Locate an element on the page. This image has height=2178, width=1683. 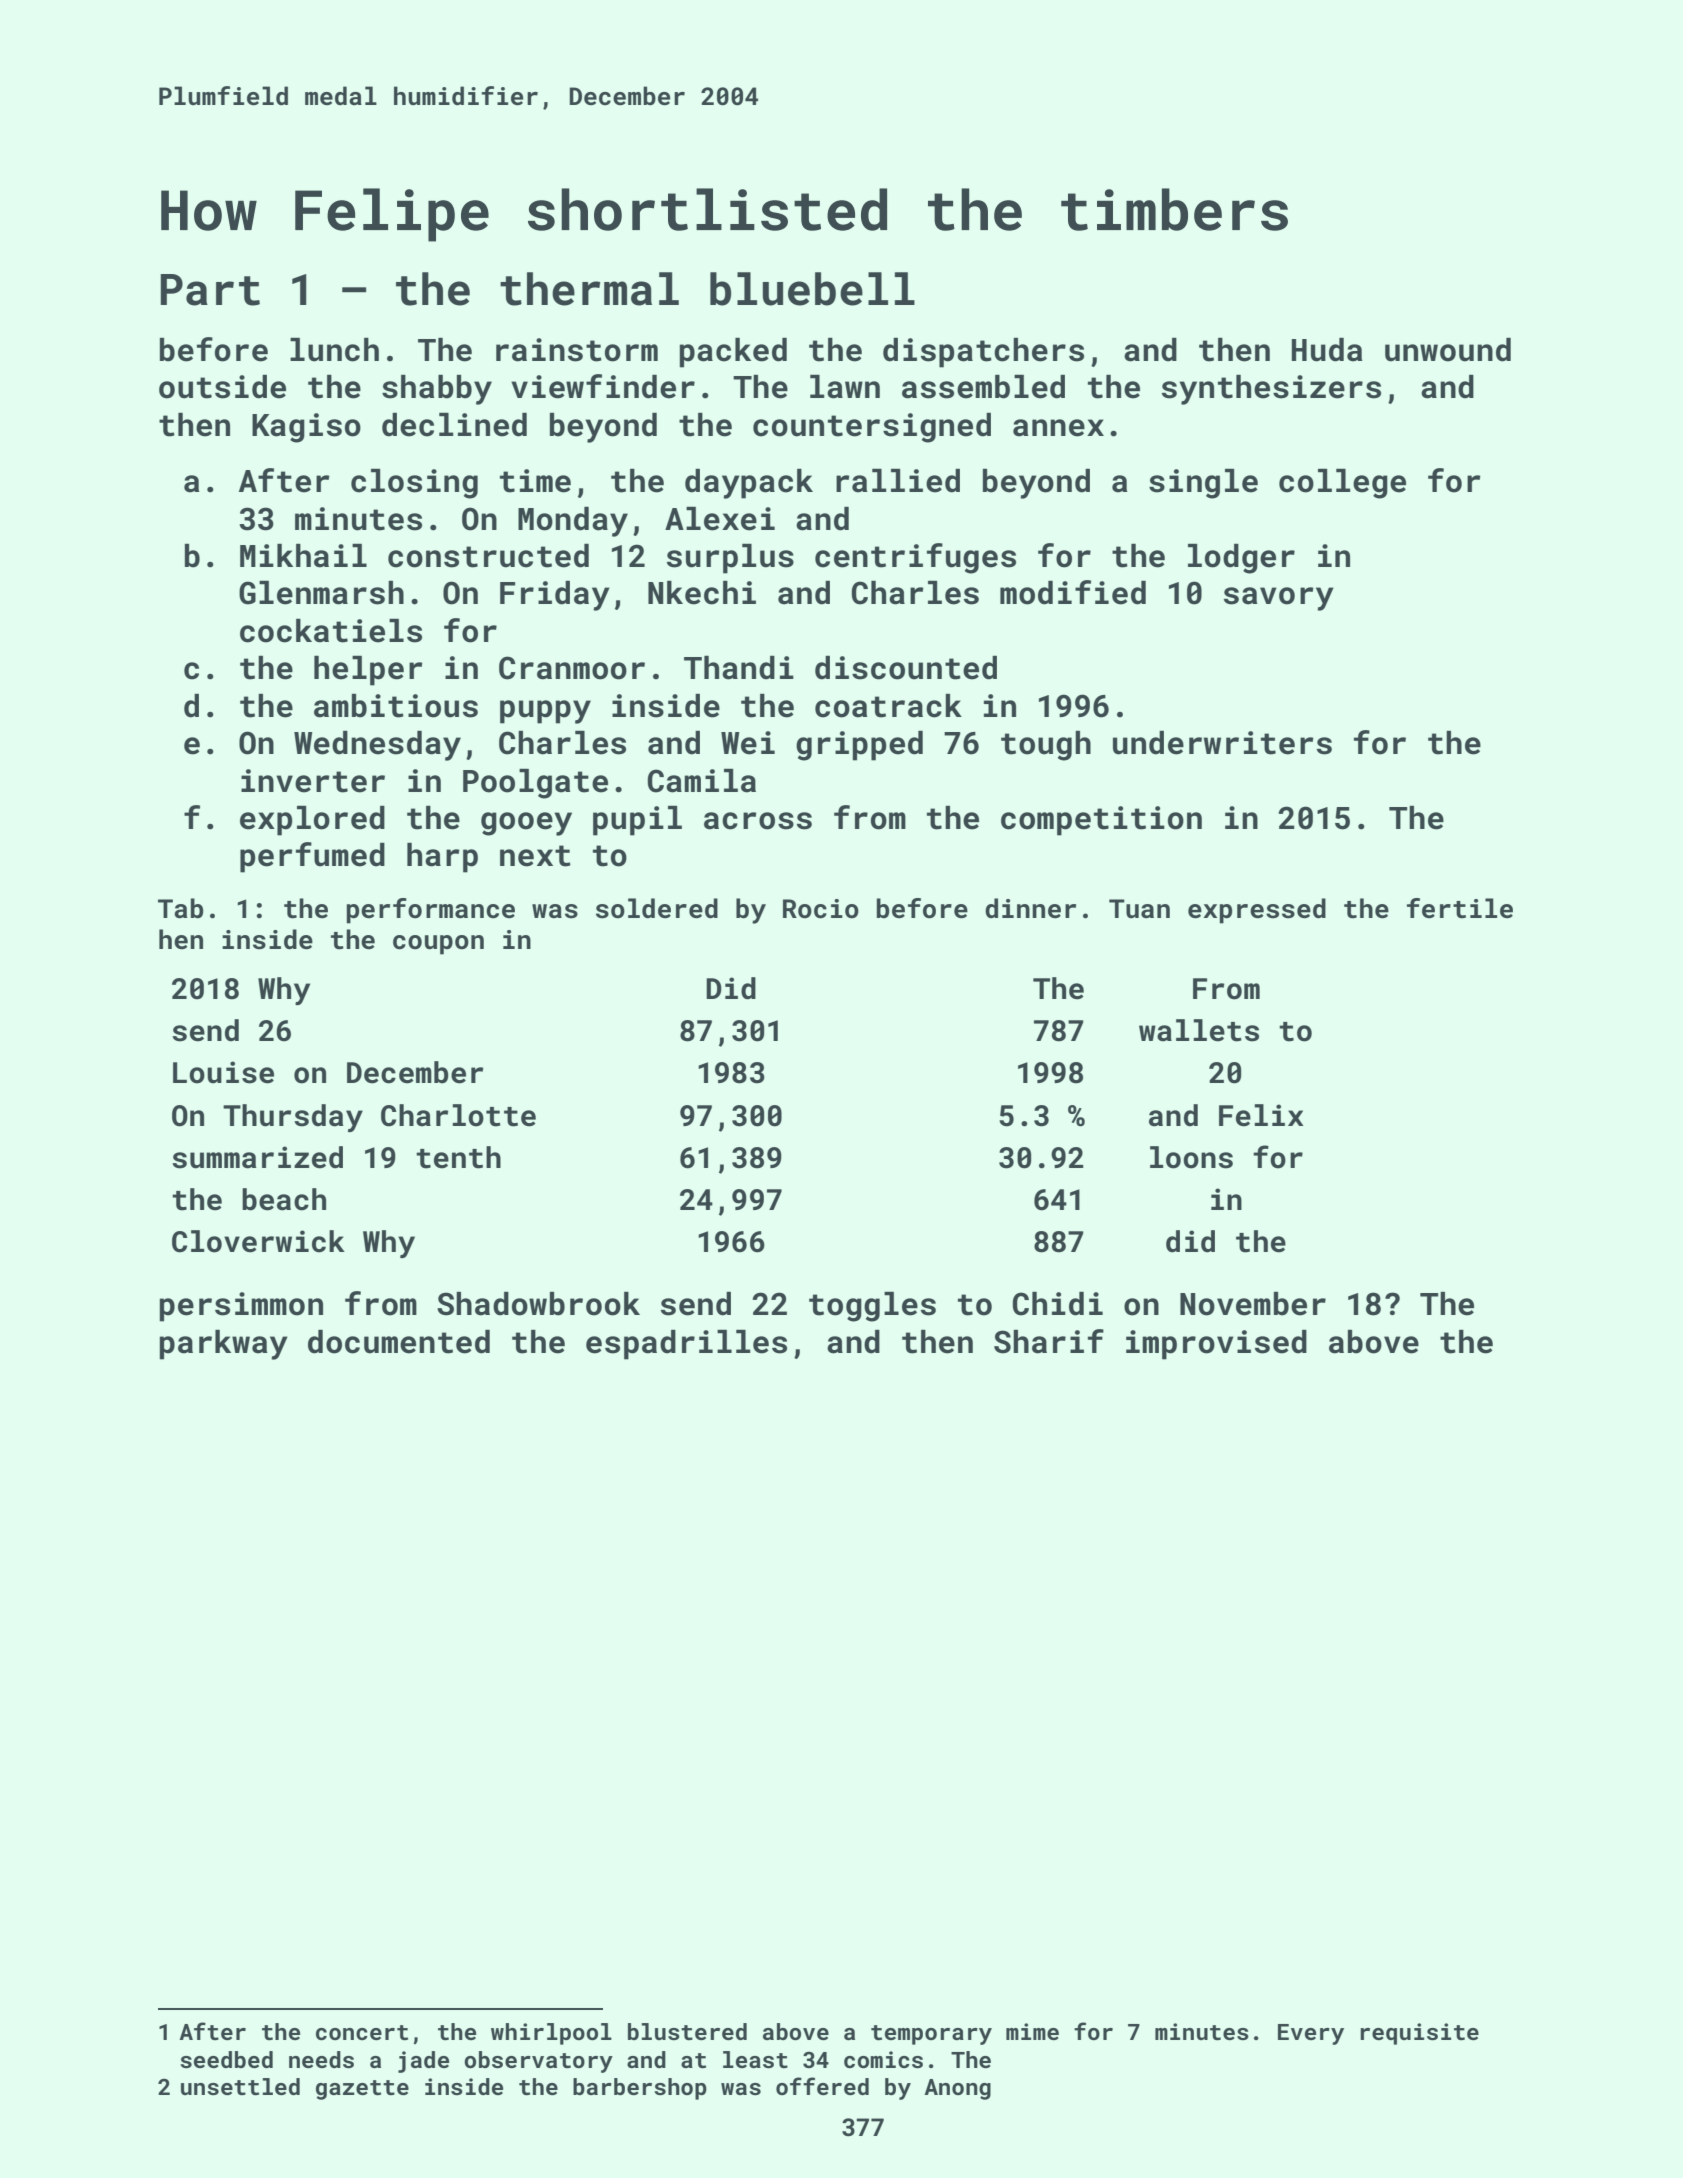
parkway is located at coordinates (223, 1345).
